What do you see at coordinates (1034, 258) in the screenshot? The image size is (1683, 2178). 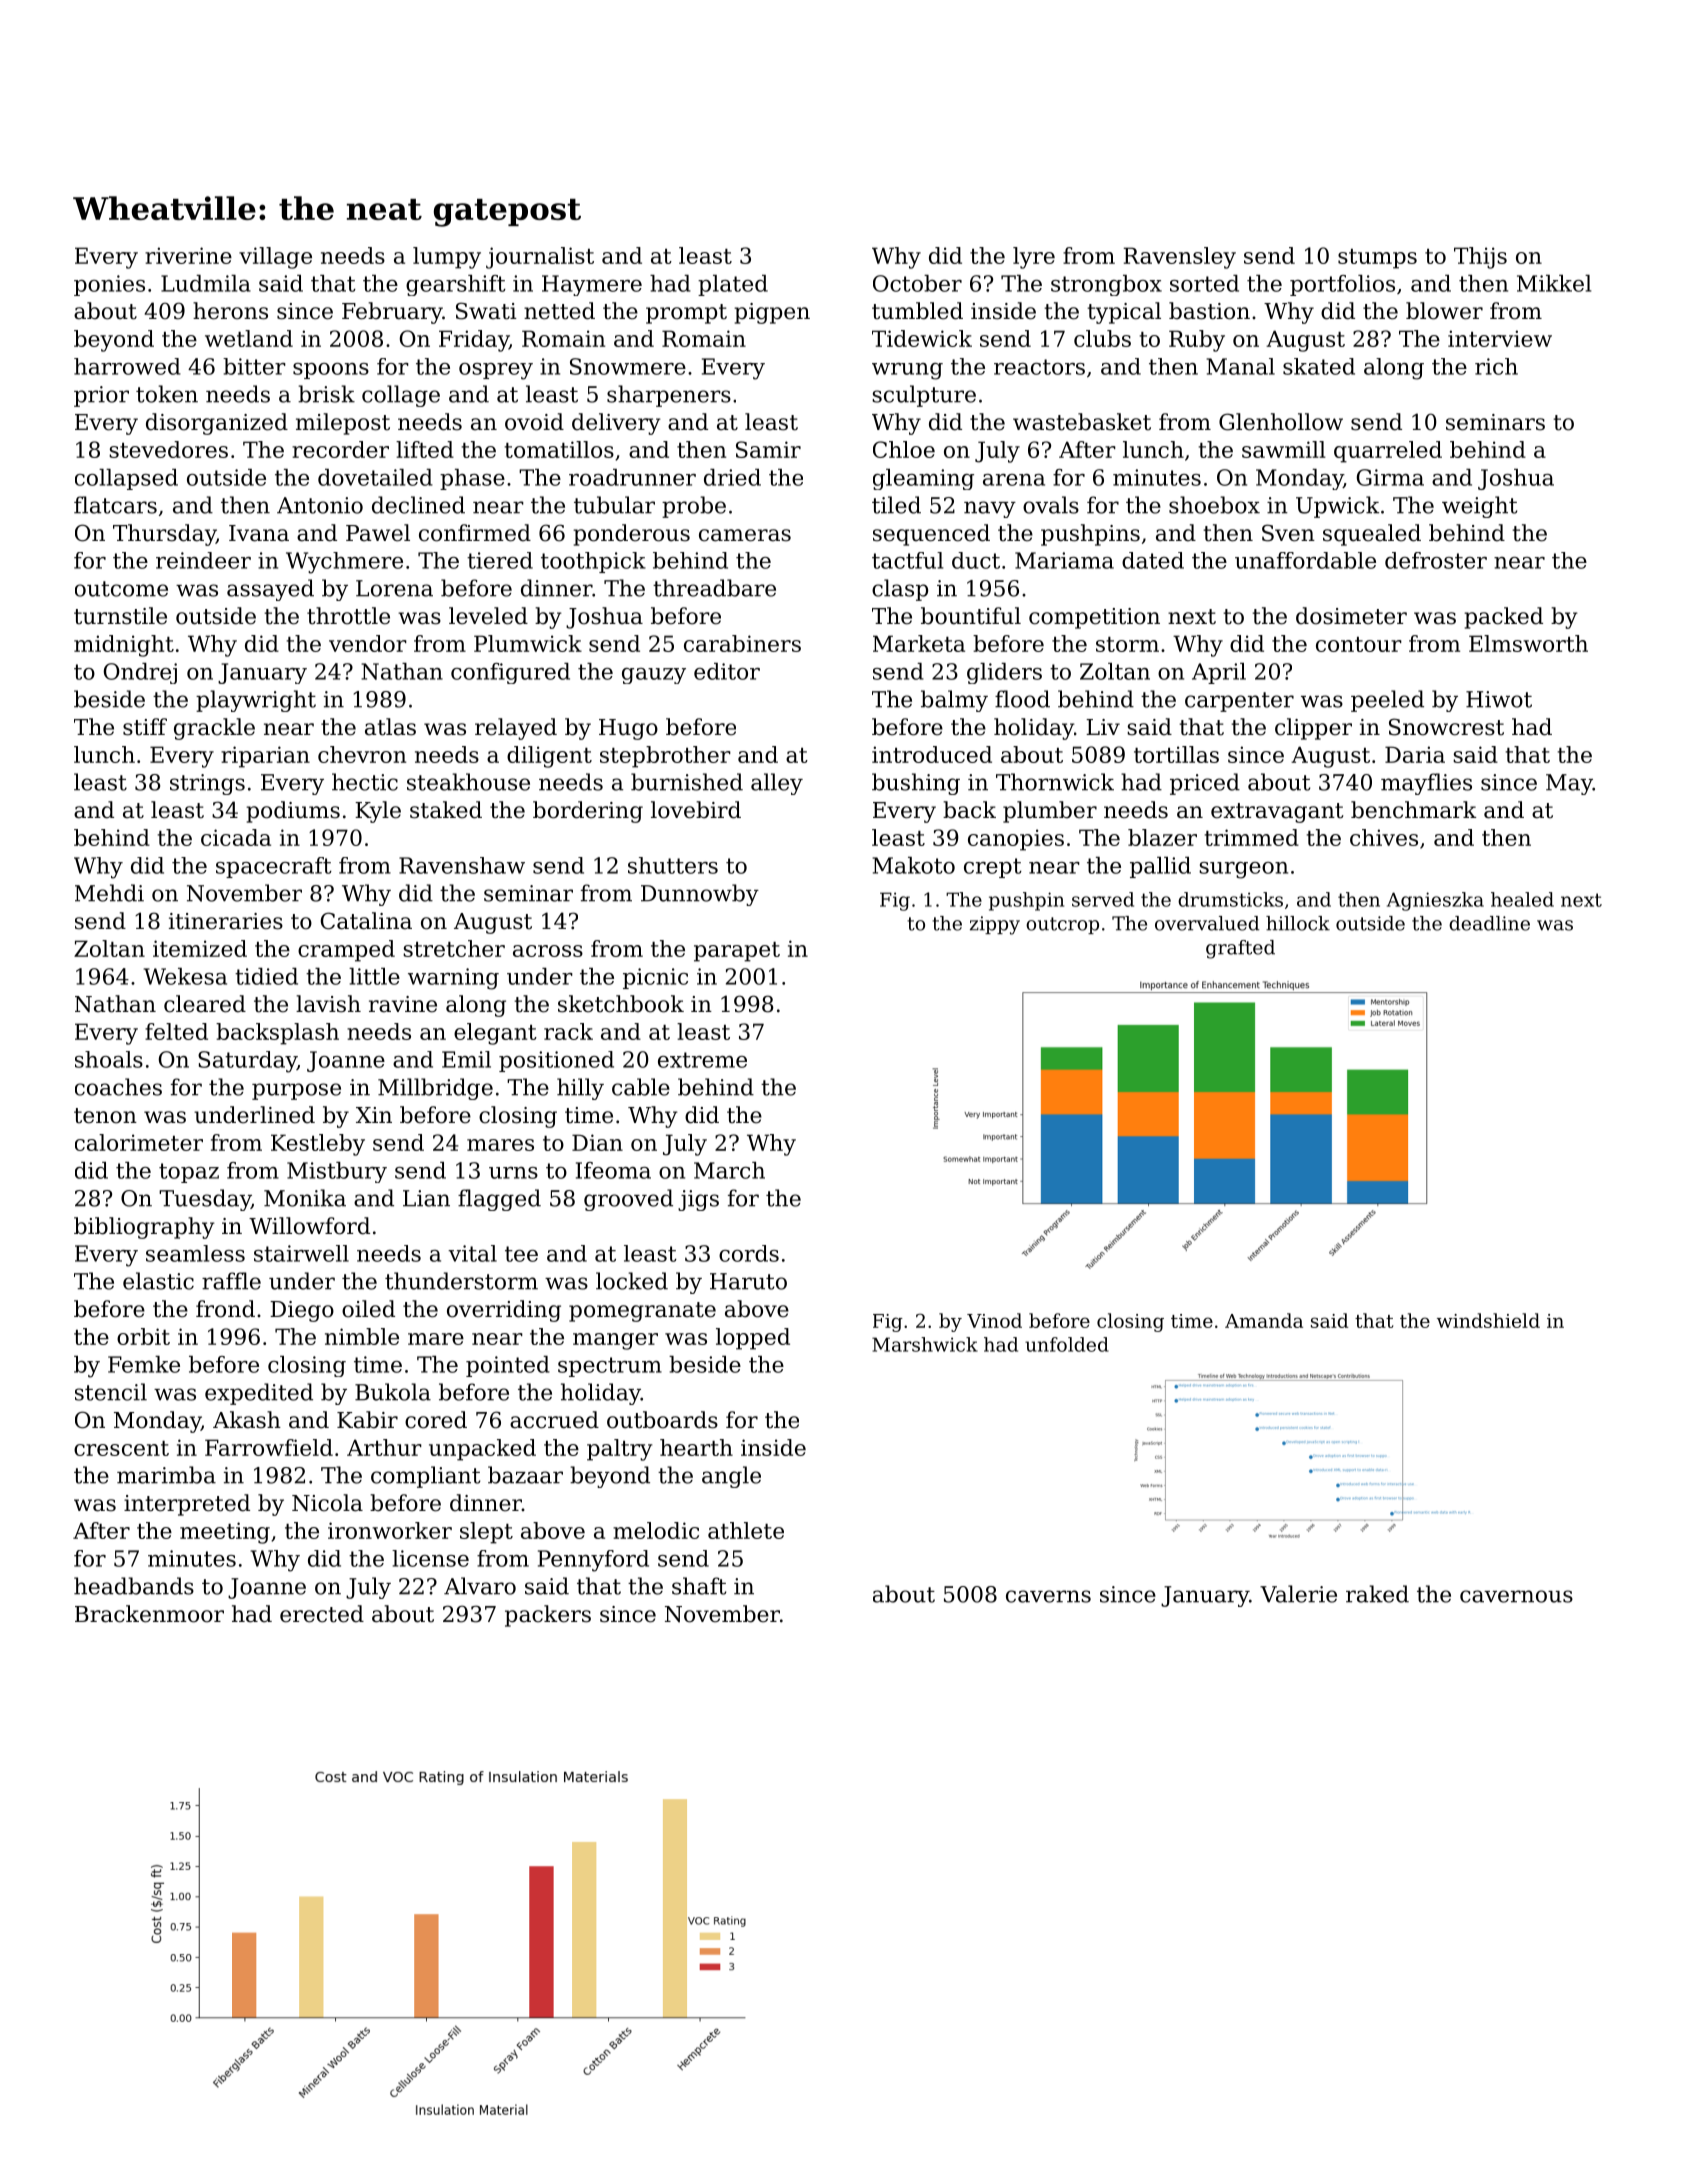 I see `lyre` at bounding box center [1034, 258].
